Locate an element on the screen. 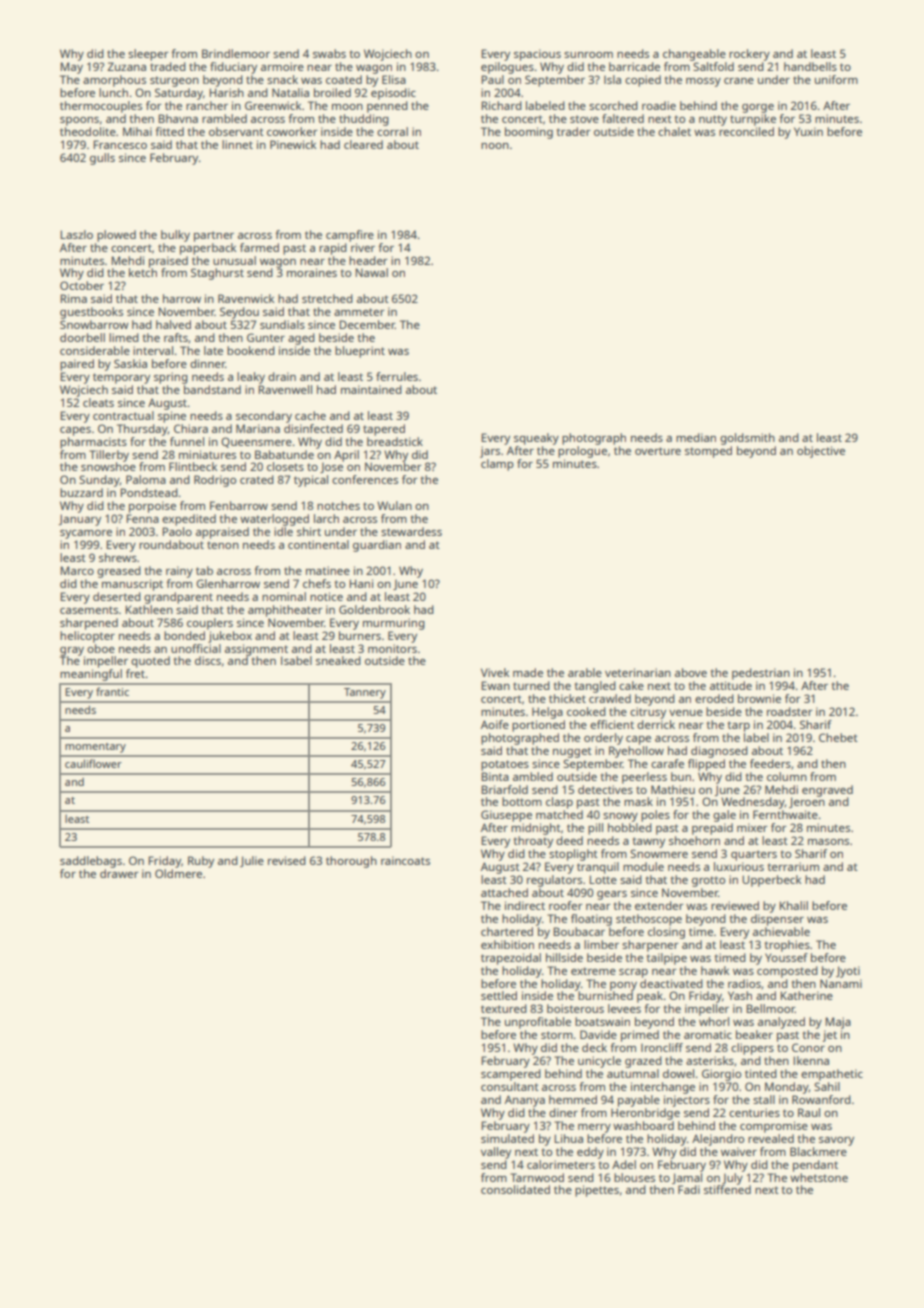 The image size is (924, 1308). made is located at coordinates (528, 672).
